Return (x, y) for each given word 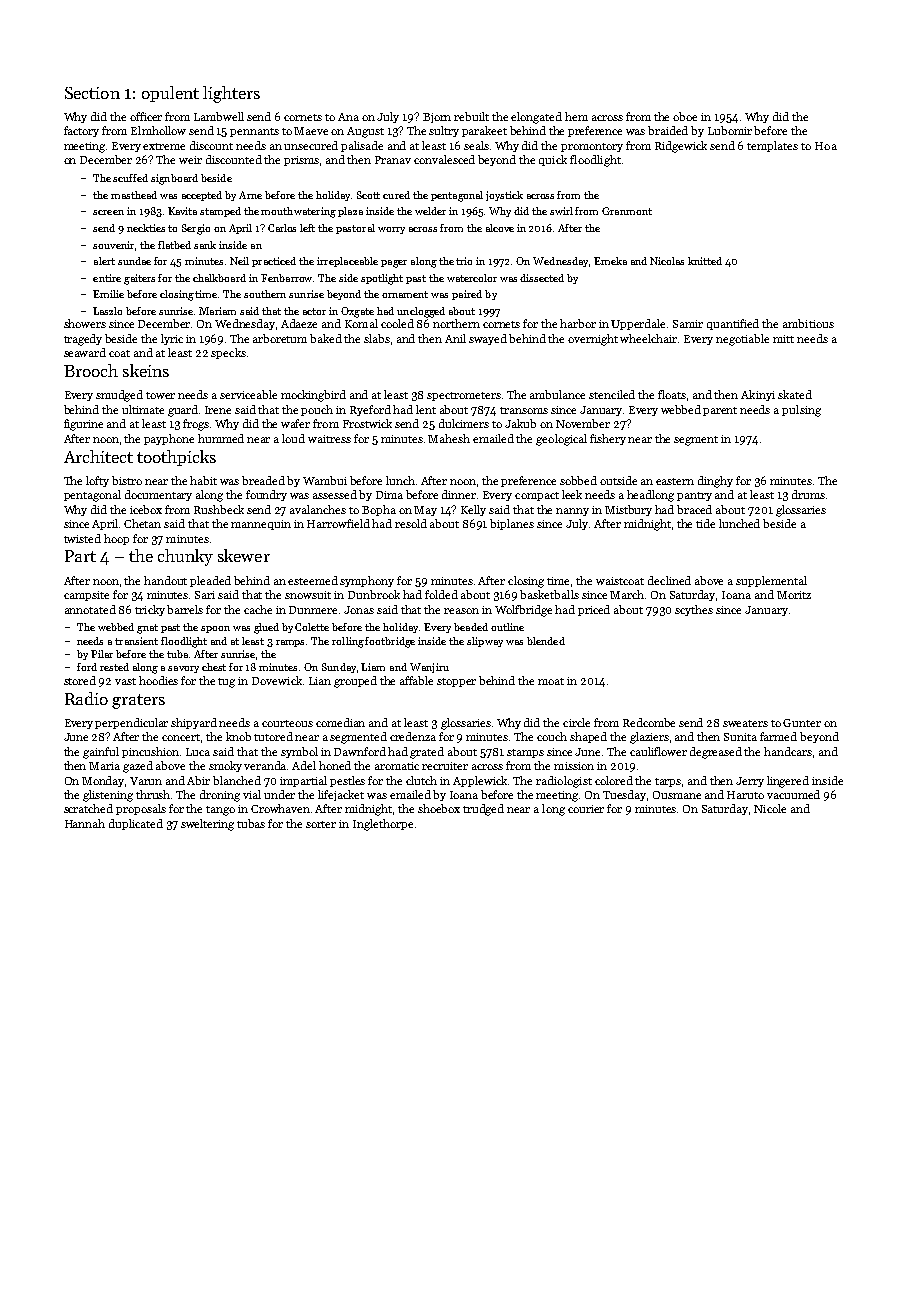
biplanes (512, 524)
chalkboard (219, 278)
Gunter (802, 723)
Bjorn (437, 118)
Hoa (826, 146)
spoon (215, 629)
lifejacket (341, 795)
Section (92, 93)
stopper (456, 682)
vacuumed (793, 794)
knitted (705, 261)
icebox (146, 509)
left (307, 228)
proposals (141, 809)
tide (705, 523)
